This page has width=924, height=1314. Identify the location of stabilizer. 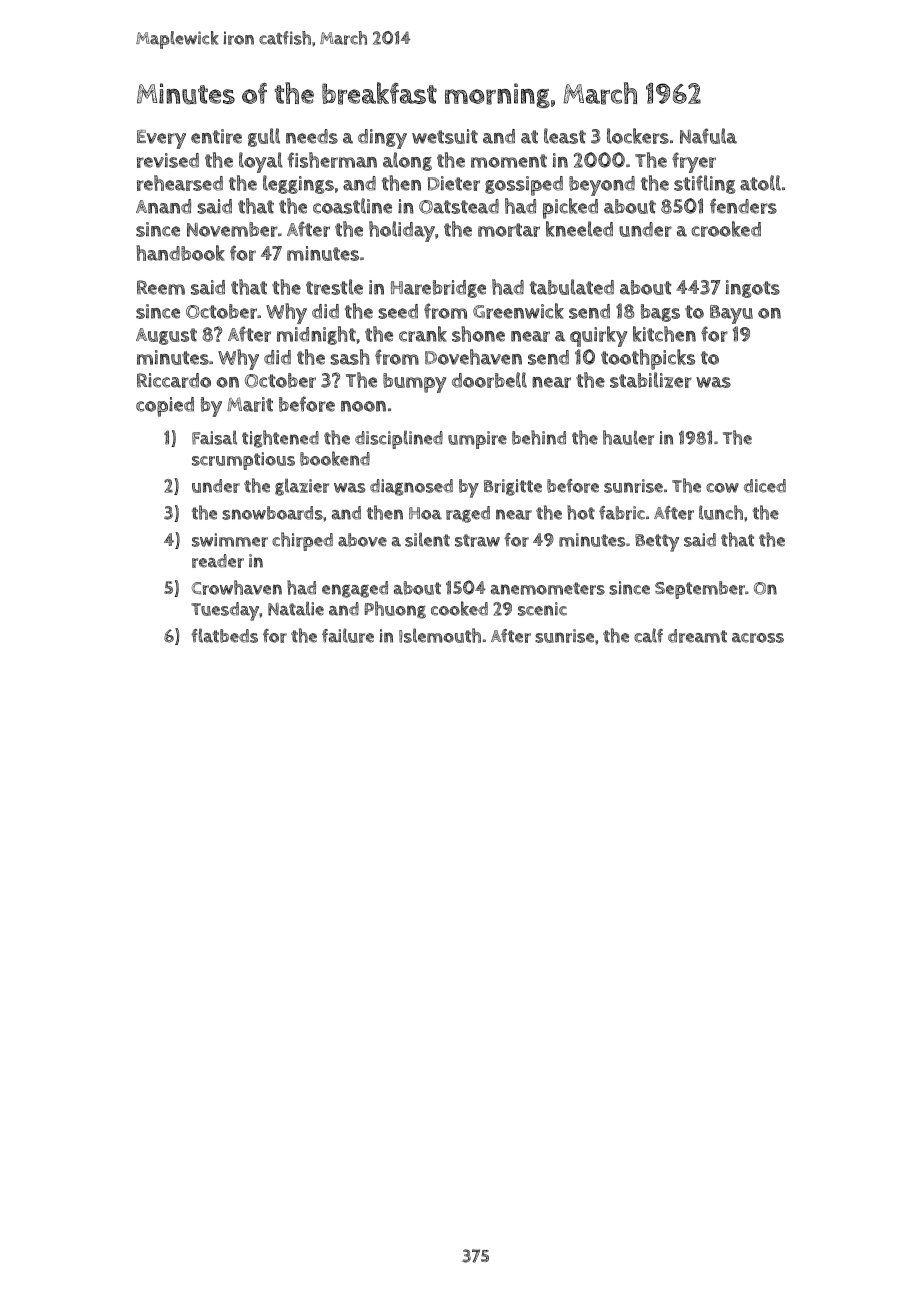
(651, 380).
